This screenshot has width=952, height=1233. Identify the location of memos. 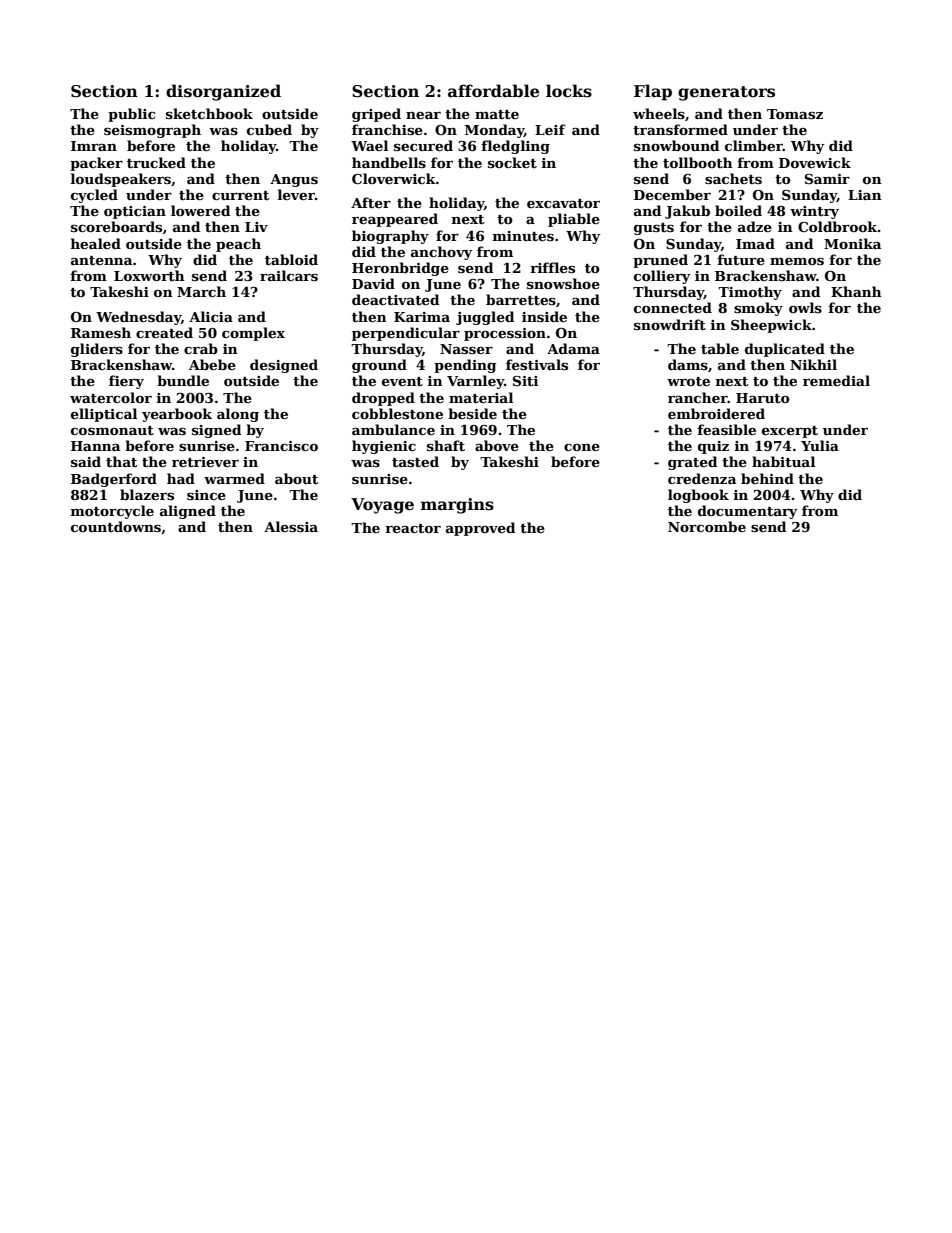
(797, 261).
